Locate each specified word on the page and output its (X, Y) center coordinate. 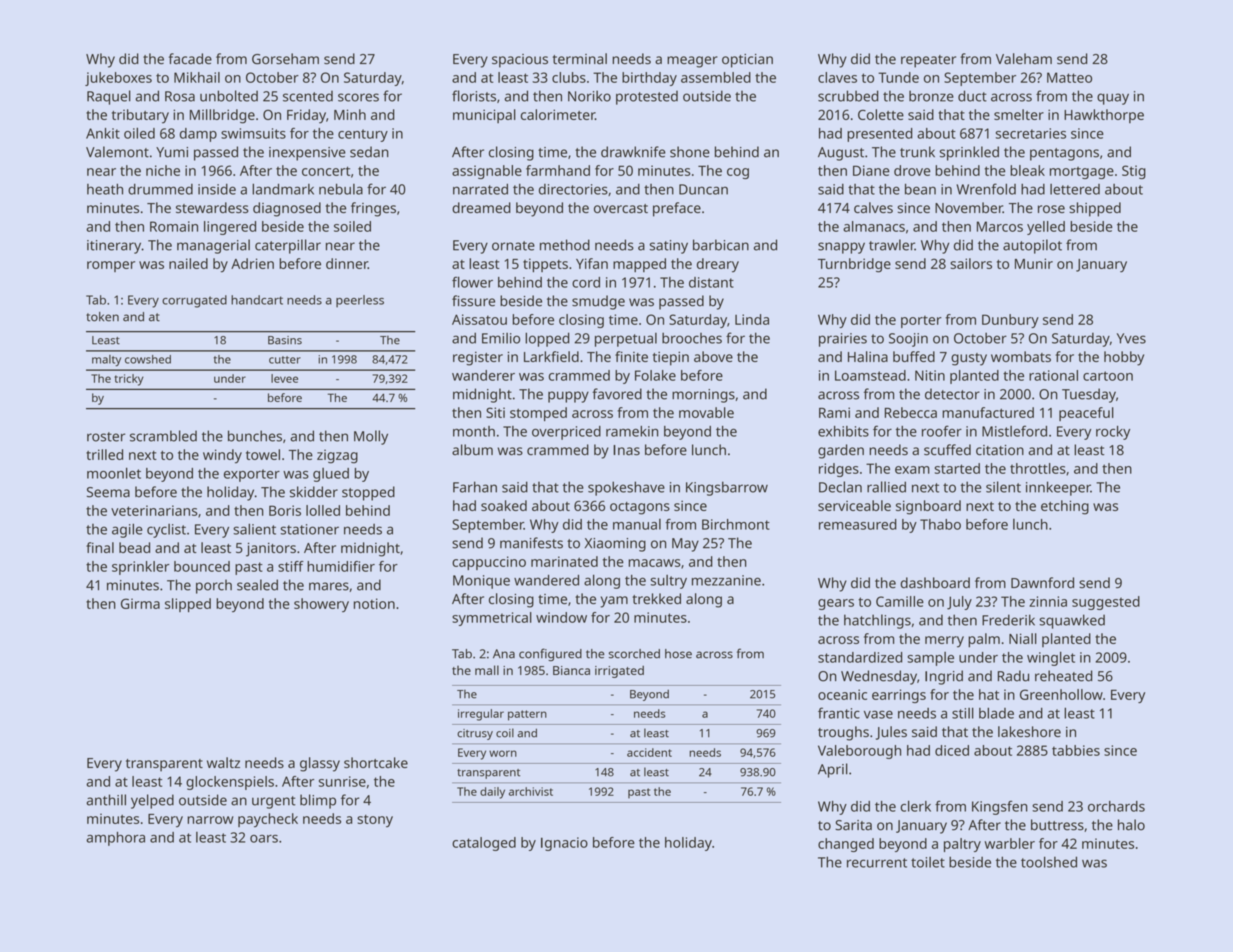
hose (678, 654)
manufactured (988, 412)
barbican (721, 245)
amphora (115, 839)
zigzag (337, 456)
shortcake (376, 762)
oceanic (842, 694)
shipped (1095, 209)
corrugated (194, 301)
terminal (580, 59)
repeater (928, 61)
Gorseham (285, 59)
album (472, 450)
